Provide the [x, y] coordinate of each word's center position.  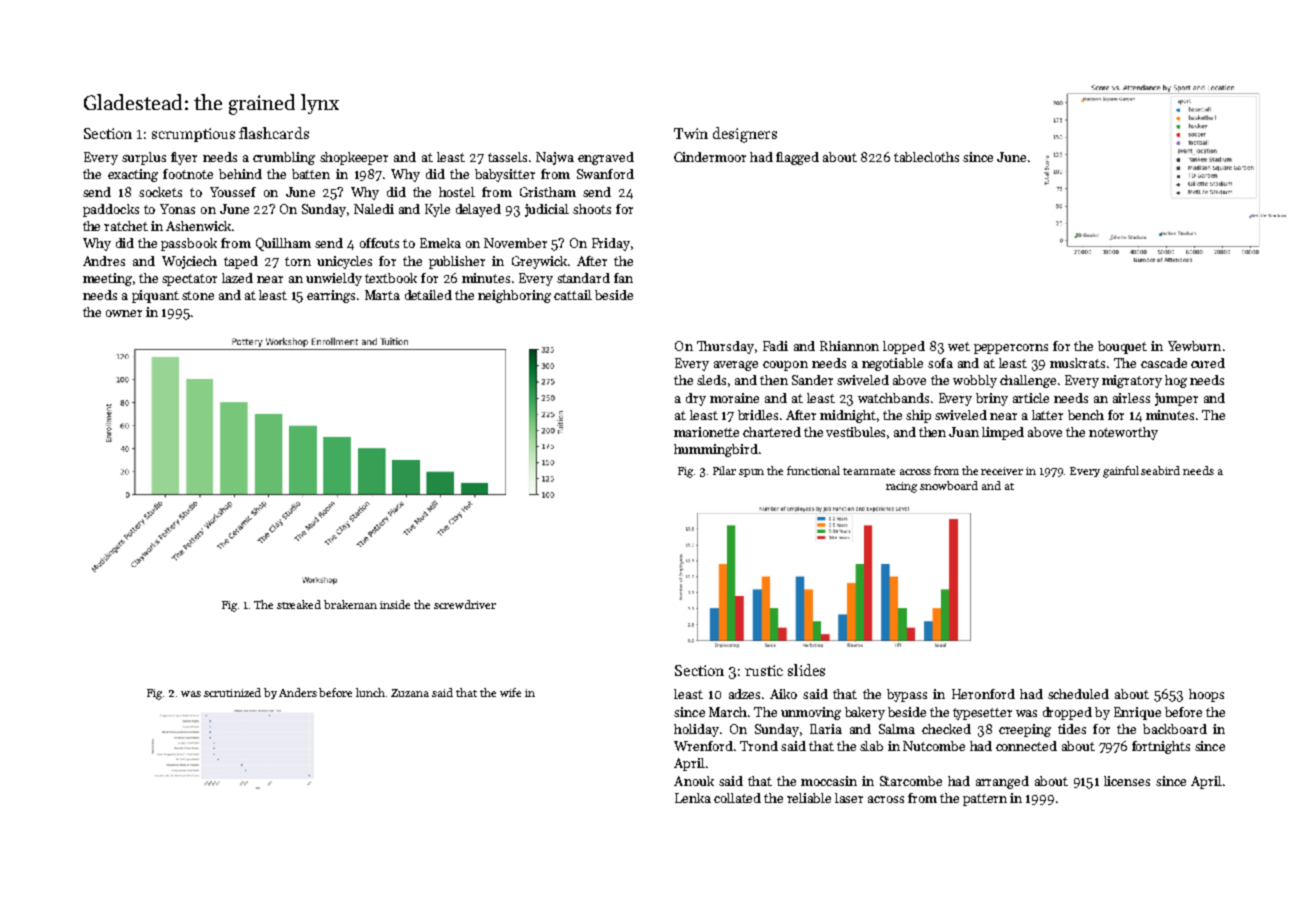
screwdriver [465, 604]
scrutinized [232, 692]
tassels [507, 157]
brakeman [350, 604]
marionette [706, 432]
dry [696, 399]
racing [901, 487]
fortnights [1161, 747]
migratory [1132, 381]
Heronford [983, 694]
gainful [1121, 472]
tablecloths [926, 157]
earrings [331, 296]
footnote [188, 174]
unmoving [811, 713]
